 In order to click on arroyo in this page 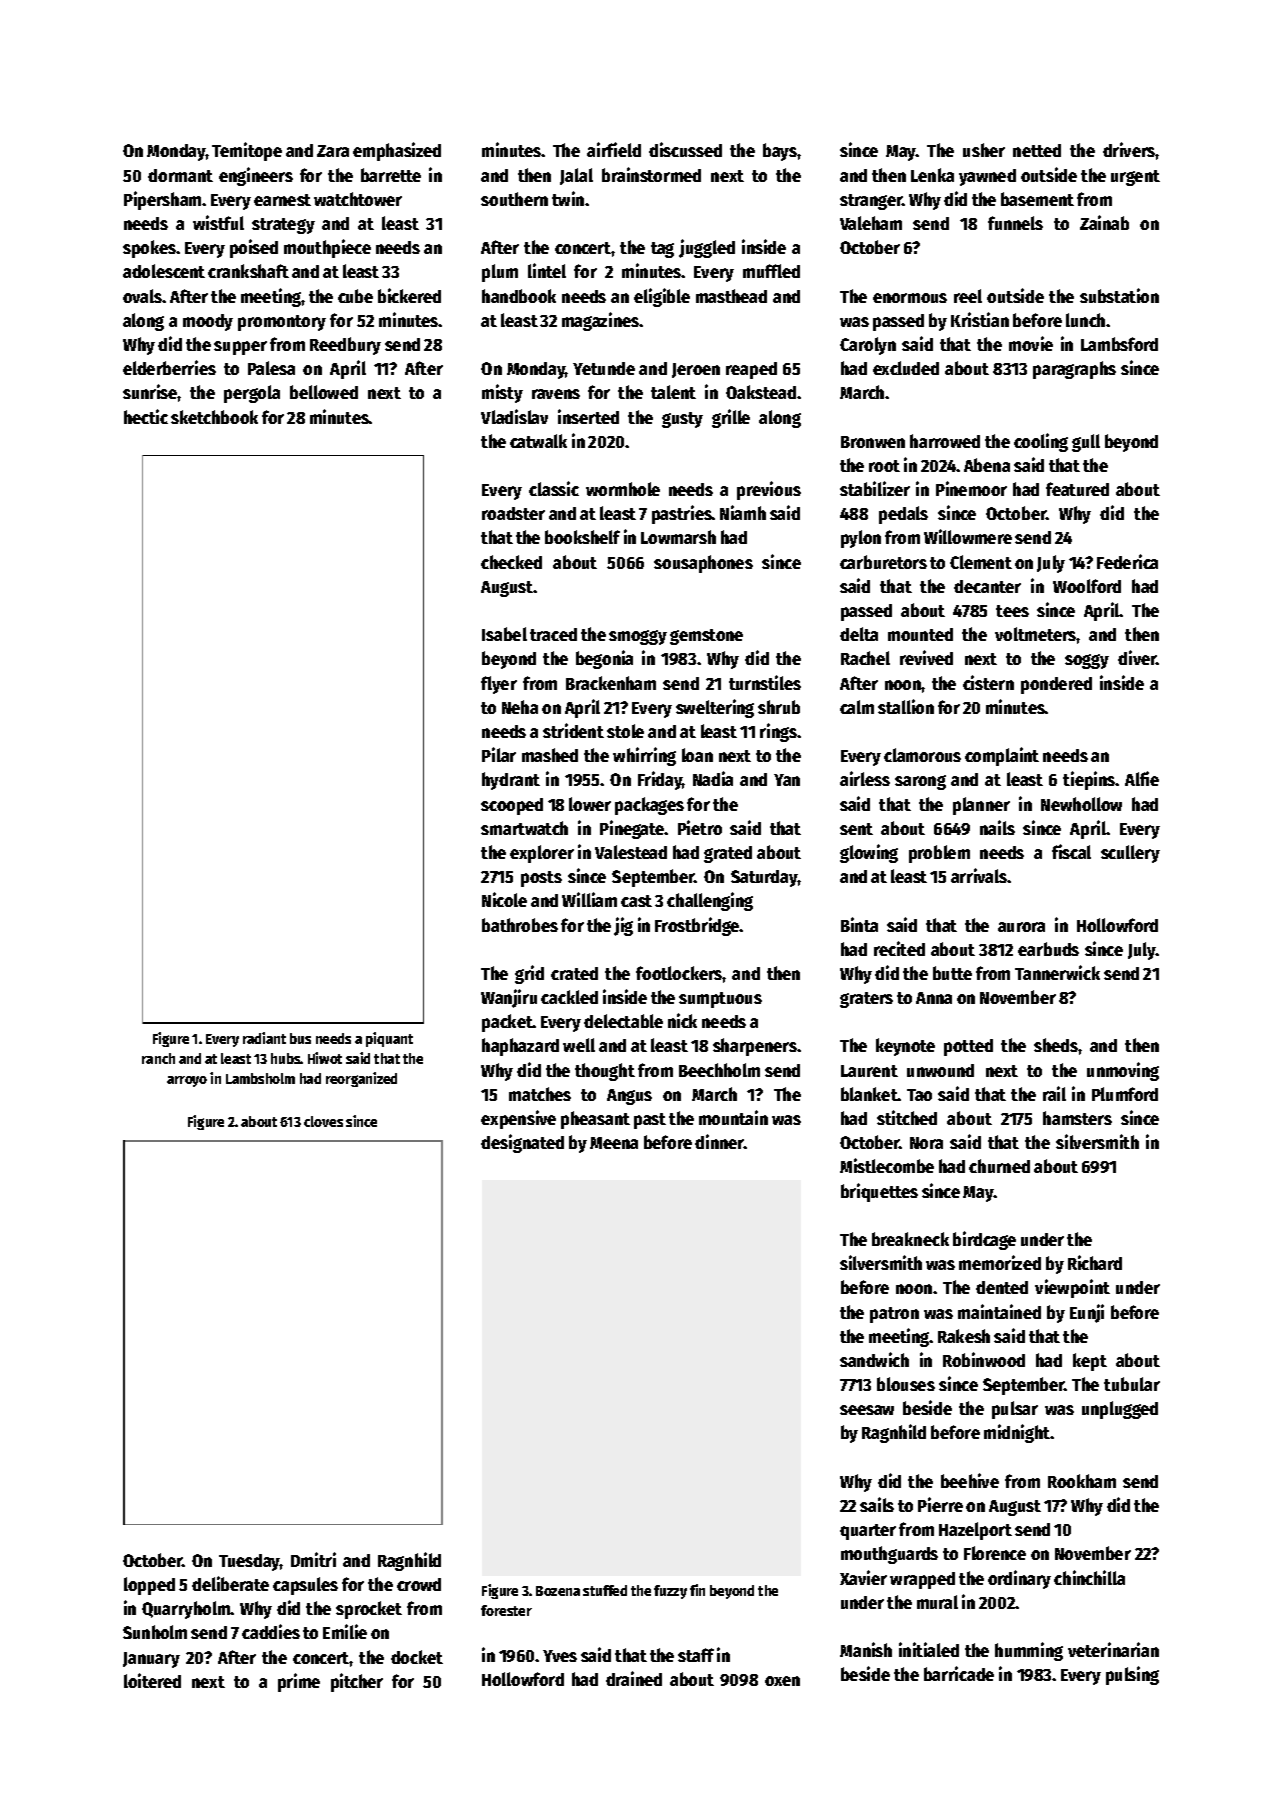, I will do `click(187, 1081)`.
